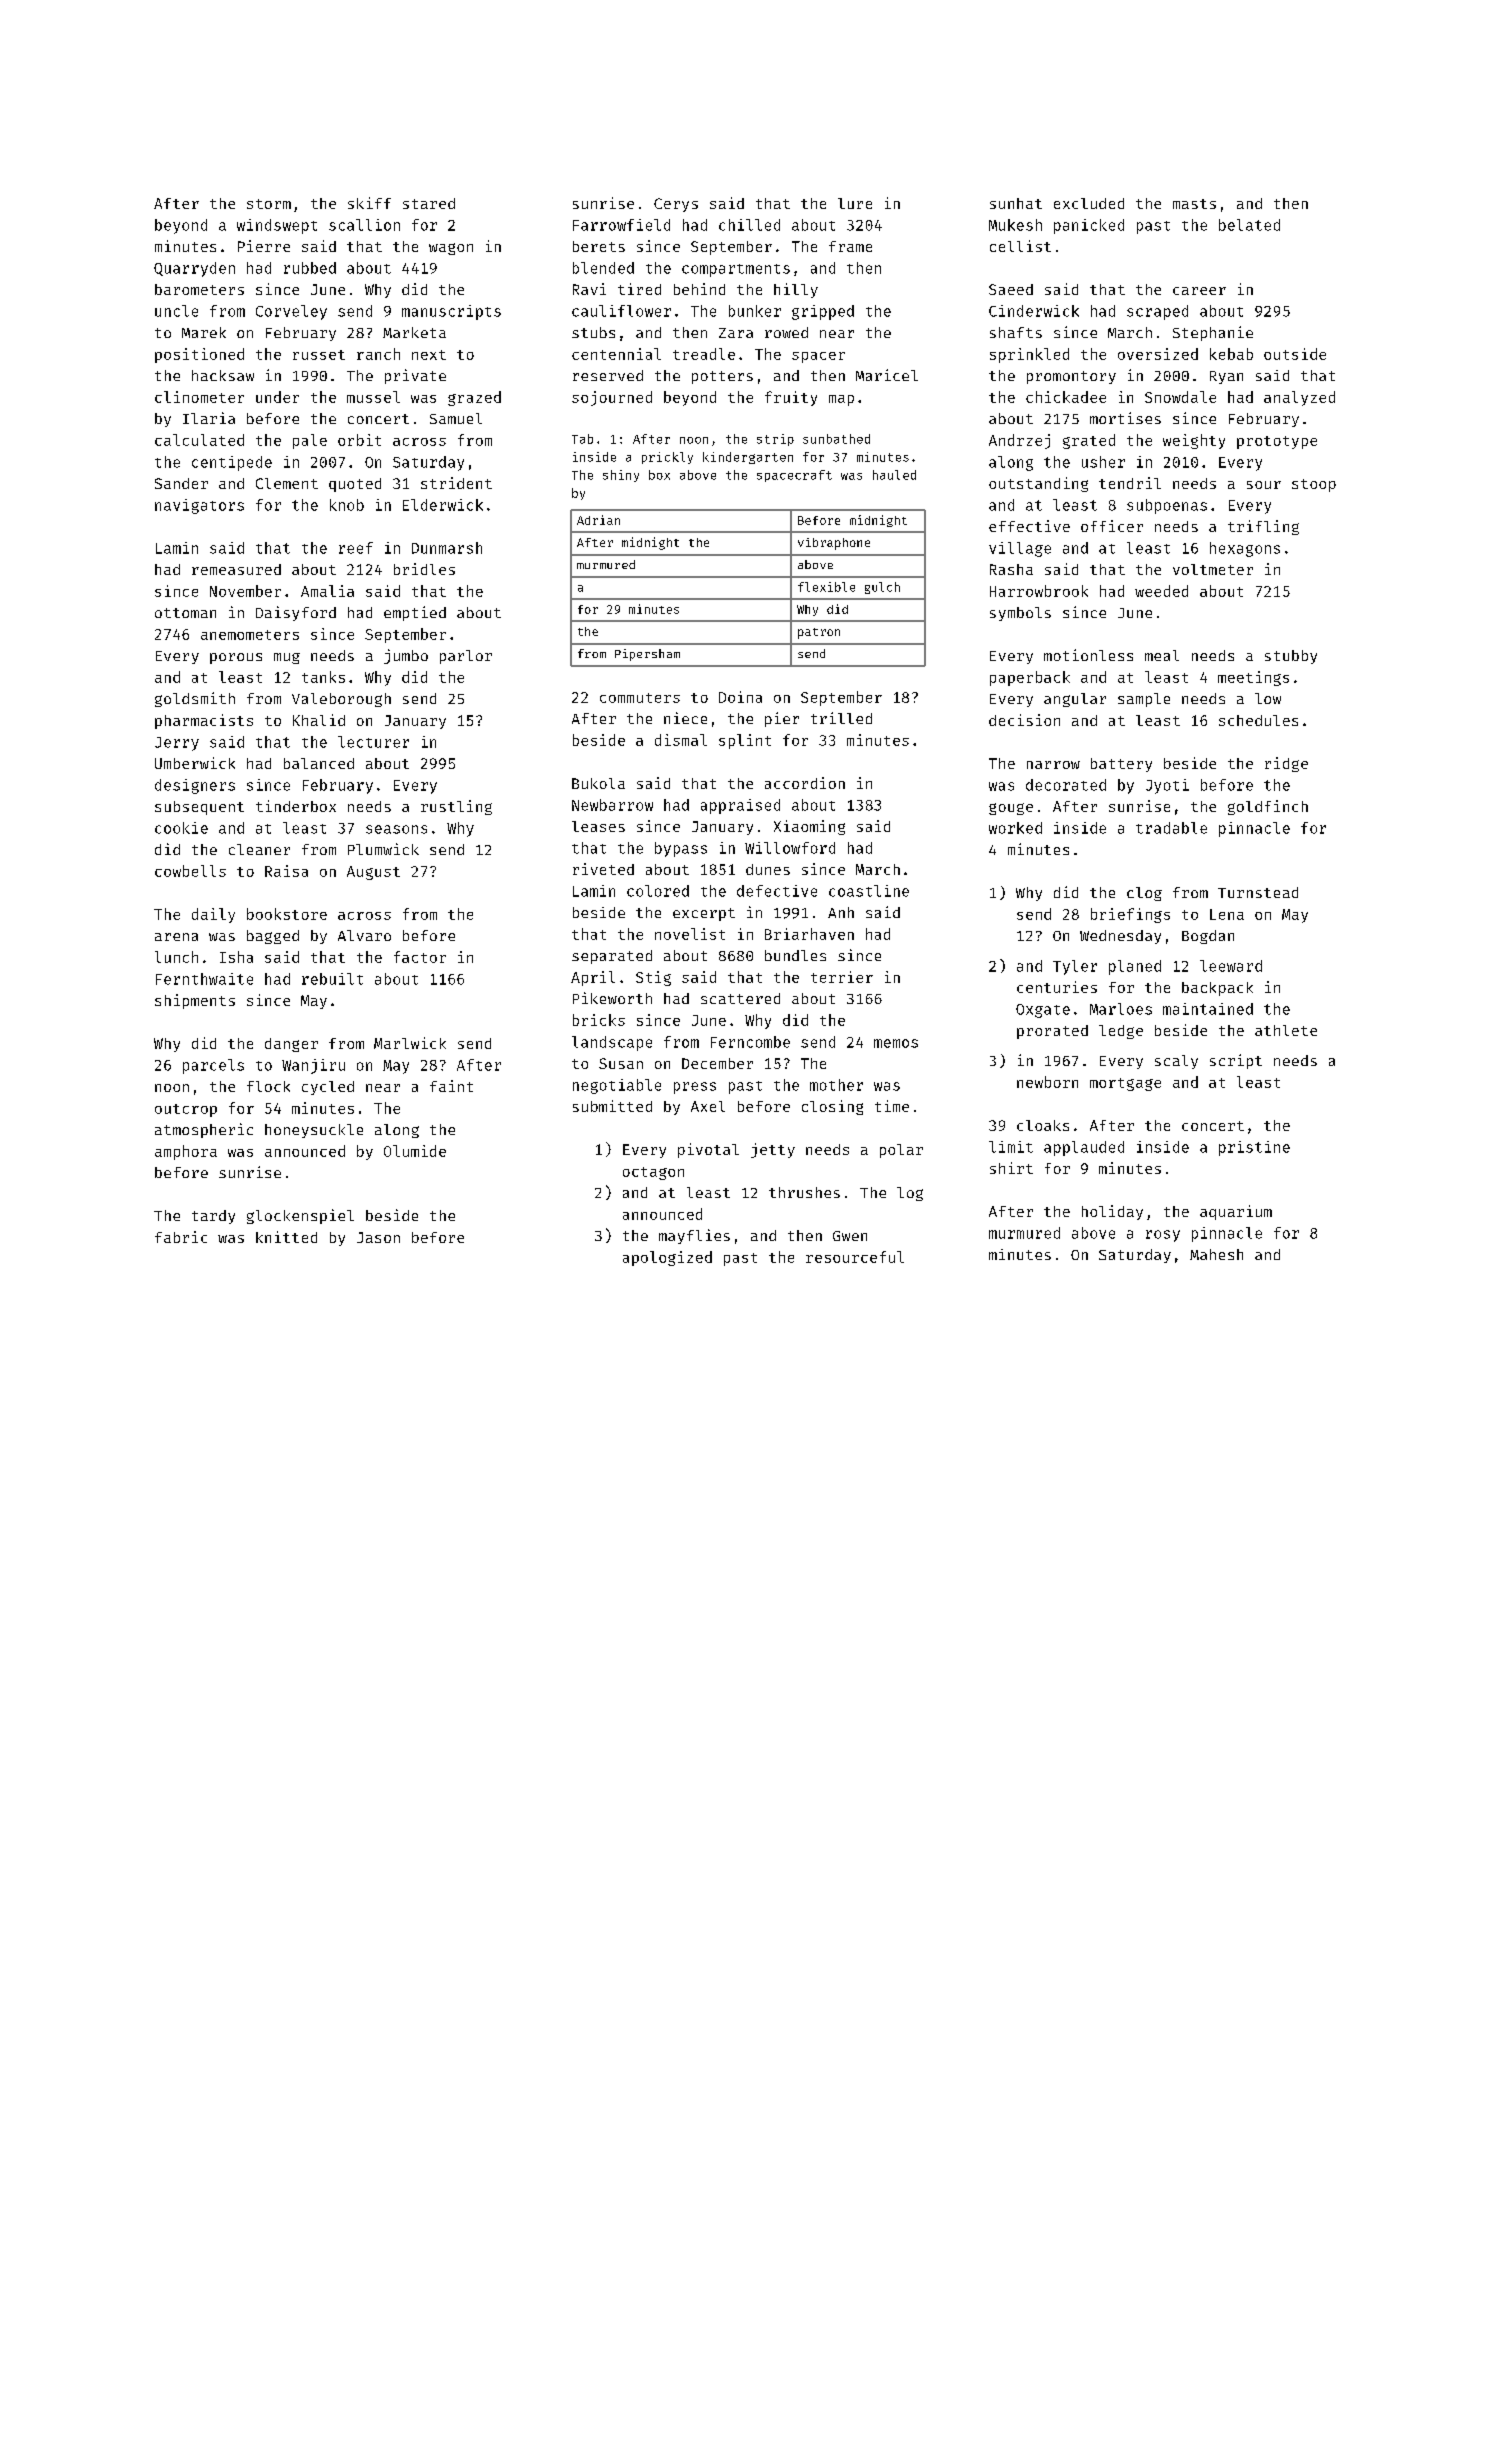 Image resolution: width=1496 pixels, height=2464 pixels. What do you see at coordinates (608, 375) in the document?
I see `reserved` at bounding box center [608, 375].
